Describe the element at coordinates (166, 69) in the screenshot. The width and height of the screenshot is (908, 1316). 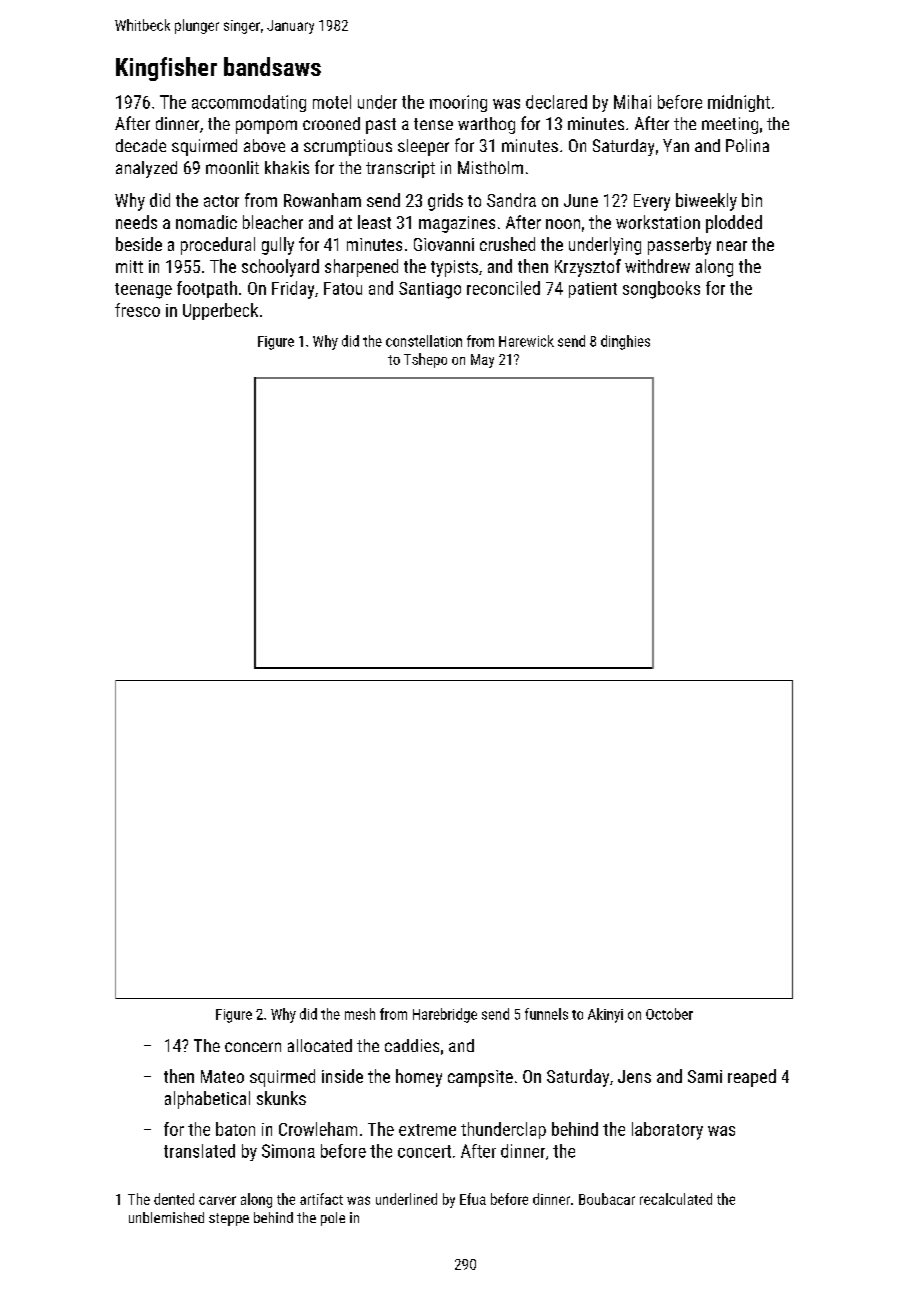
I see `Kingfisher` at that location.
